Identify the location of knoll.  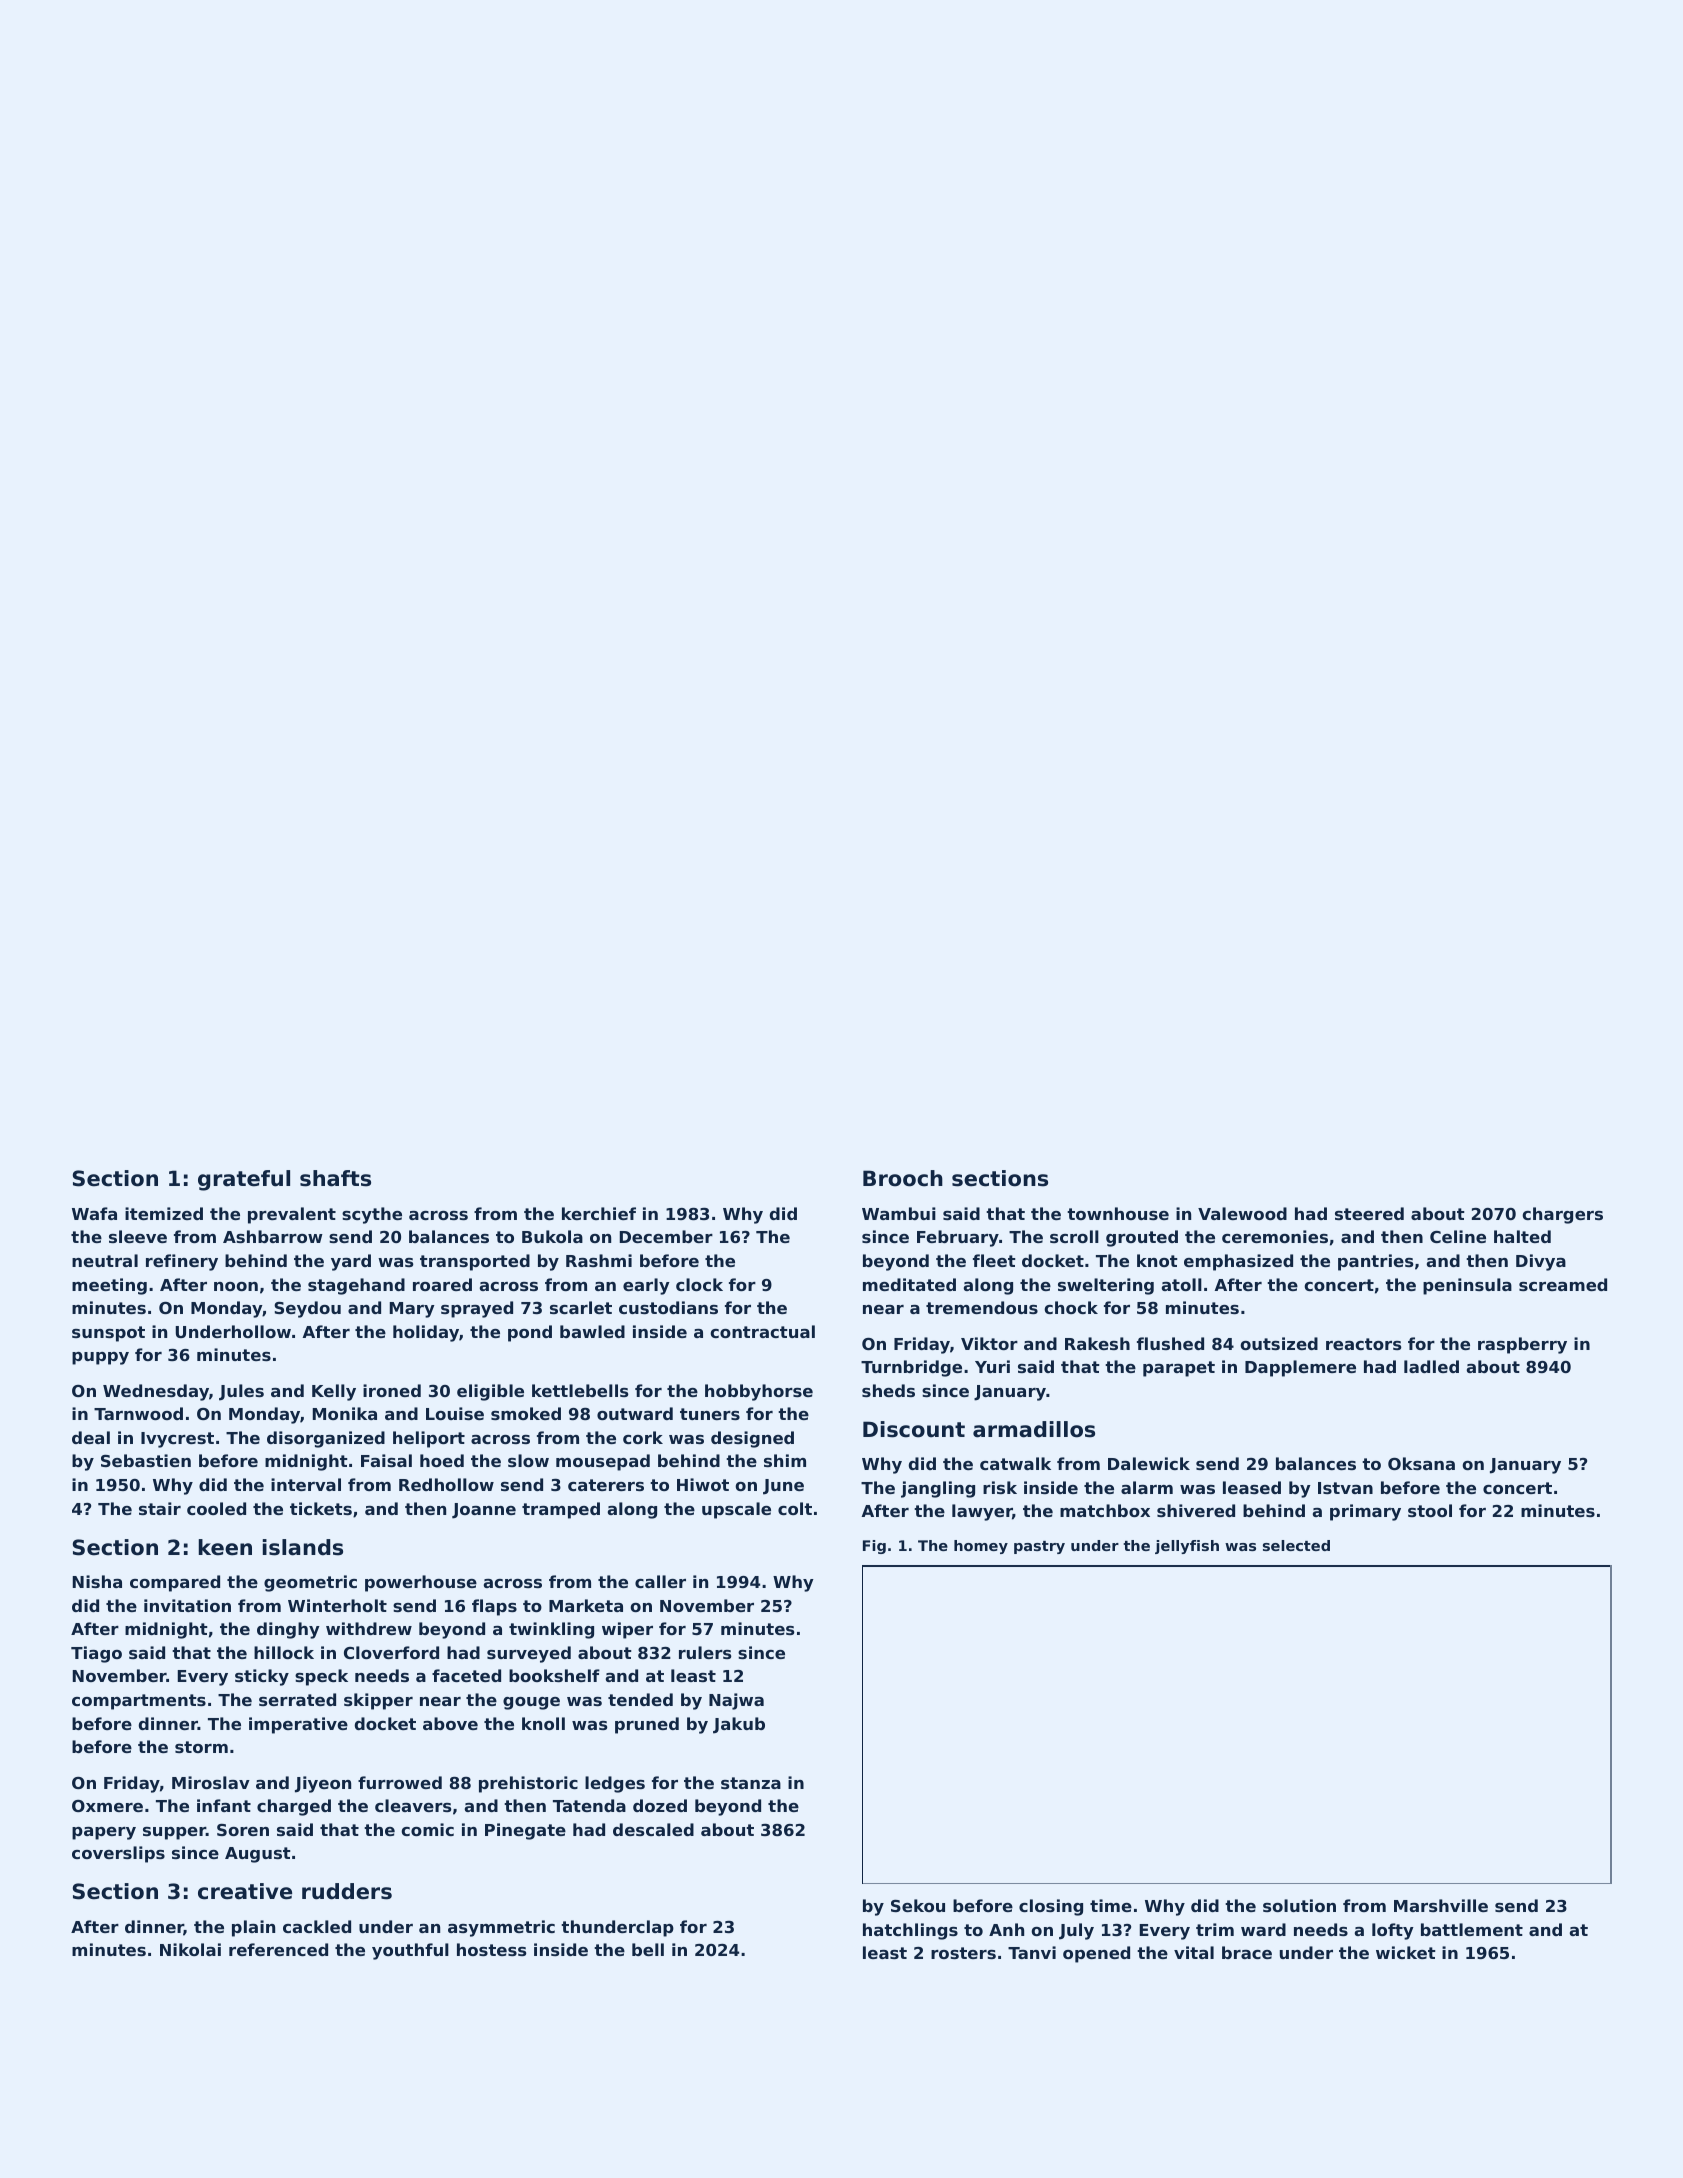
(543, 1723).
